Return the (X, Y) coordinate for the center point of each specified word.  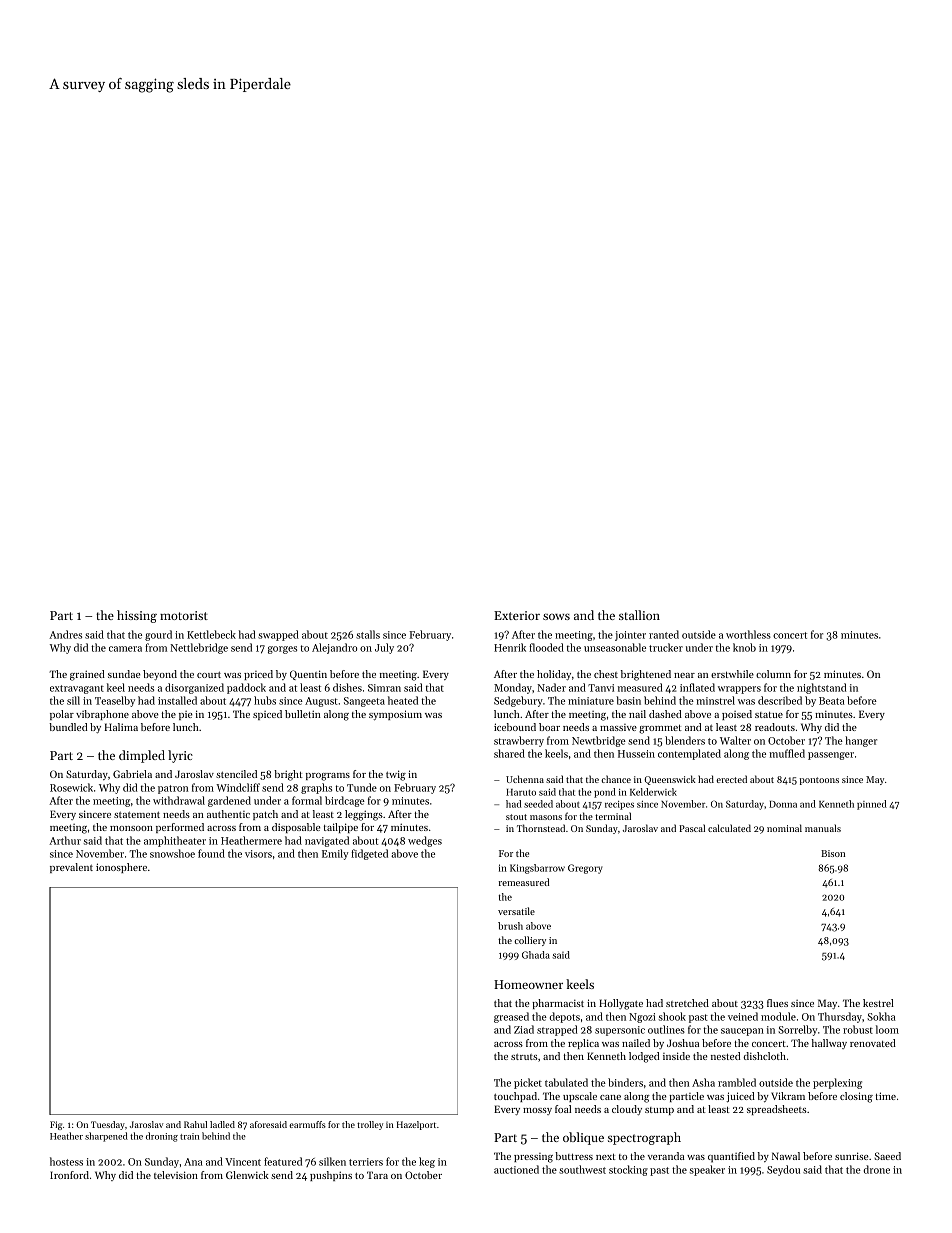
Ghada (536, 955)
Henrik (510, 647)
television (176, 1175)
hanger (861, 741)
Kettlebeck (211, 634)
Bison (833, 853)
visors (258, 854)
